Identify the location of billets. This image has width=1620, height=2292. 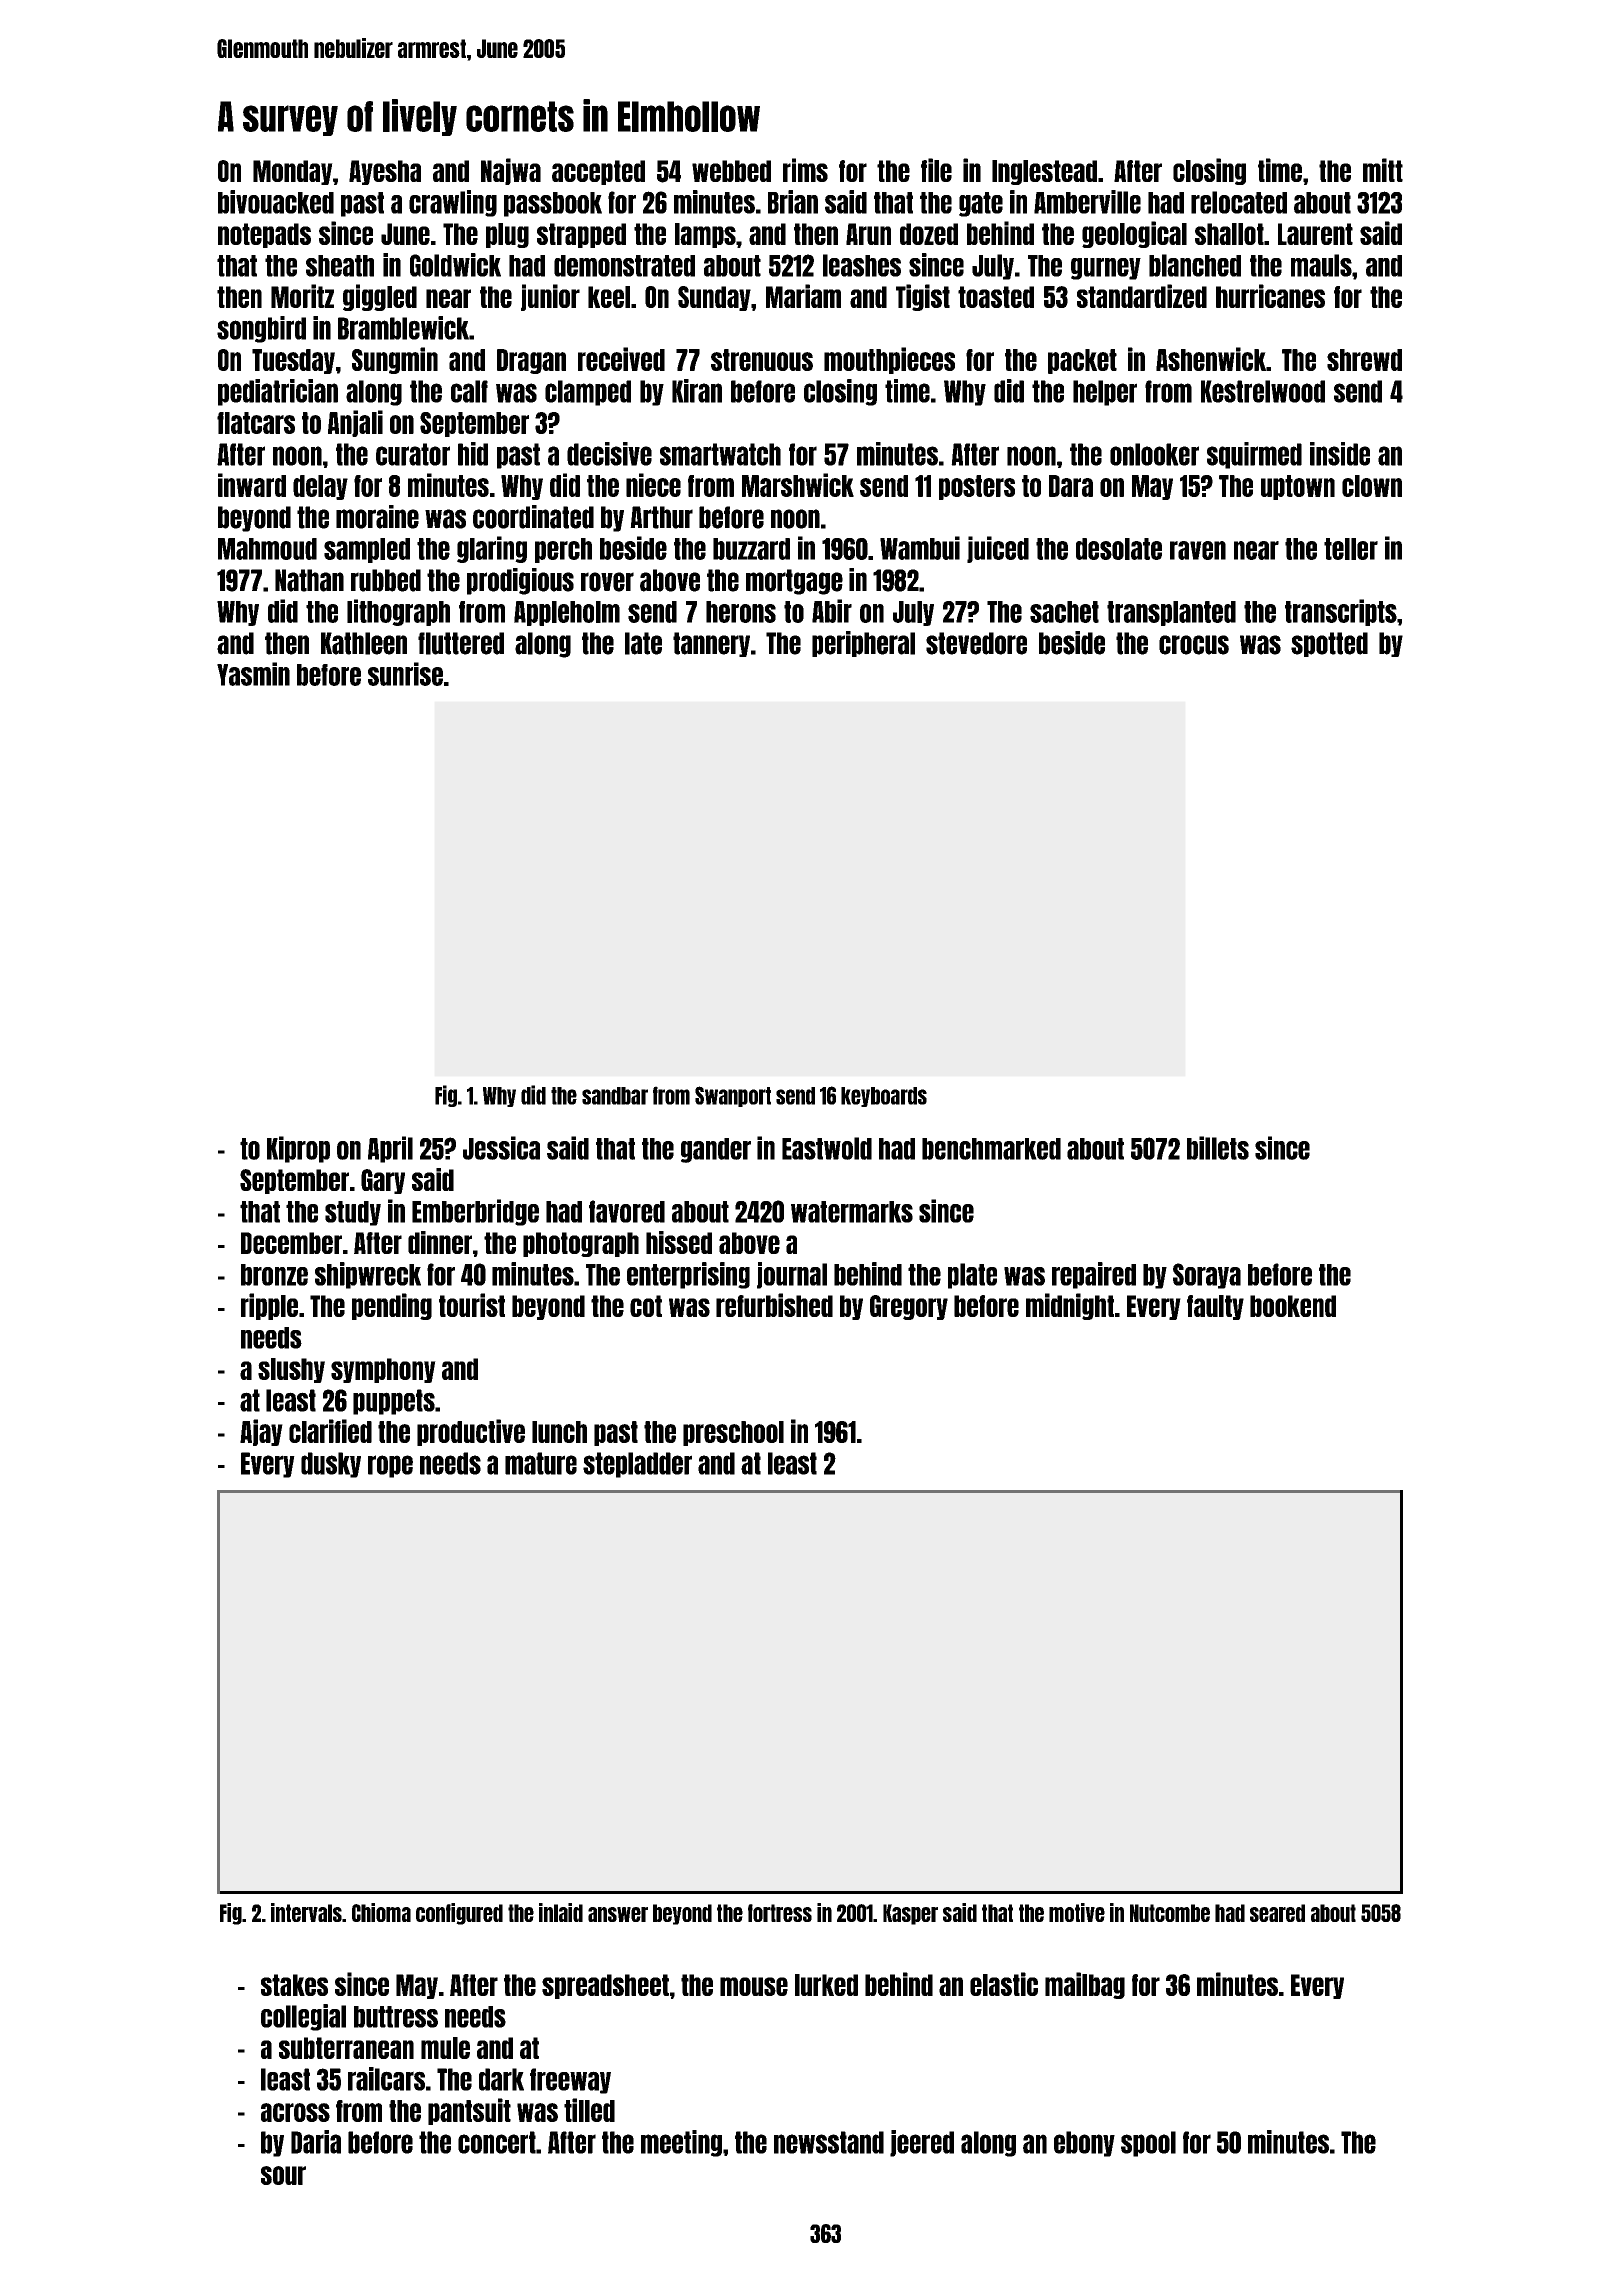
(1218, 1148).
